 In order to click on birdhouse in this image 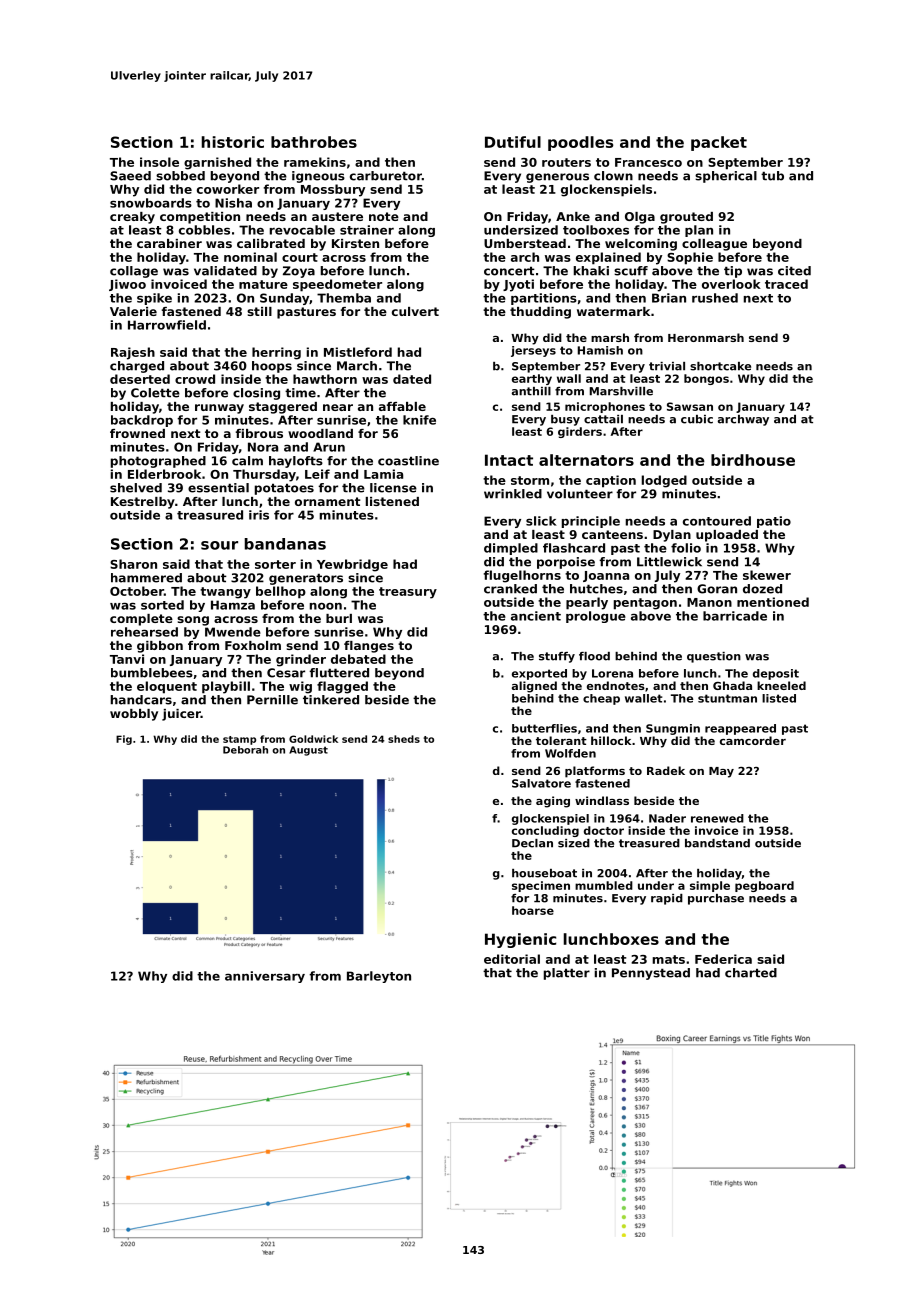, I will do `click(753, 460)`.
